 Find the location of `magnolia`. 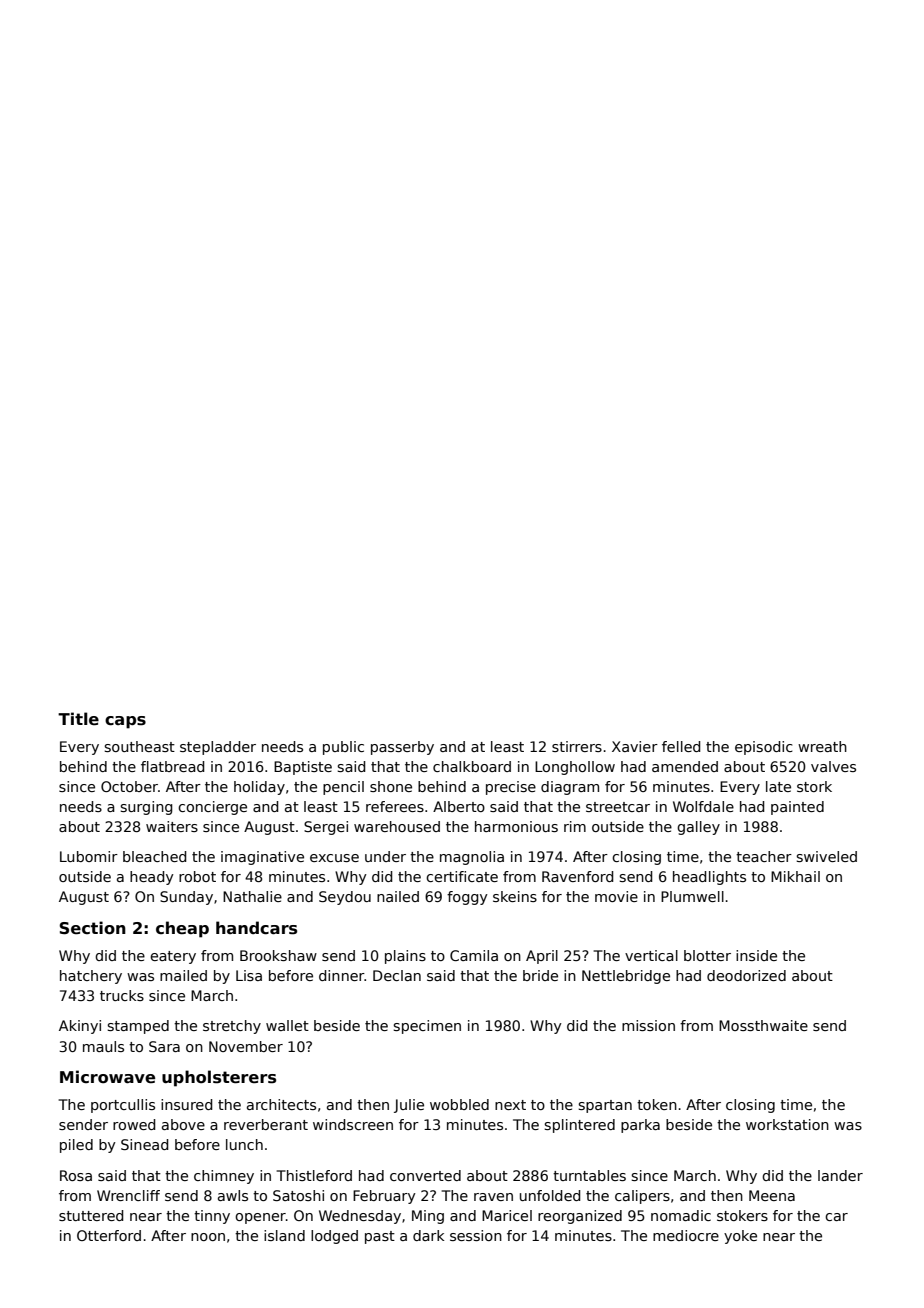

magnolia is located at coordinates (472, 858).
